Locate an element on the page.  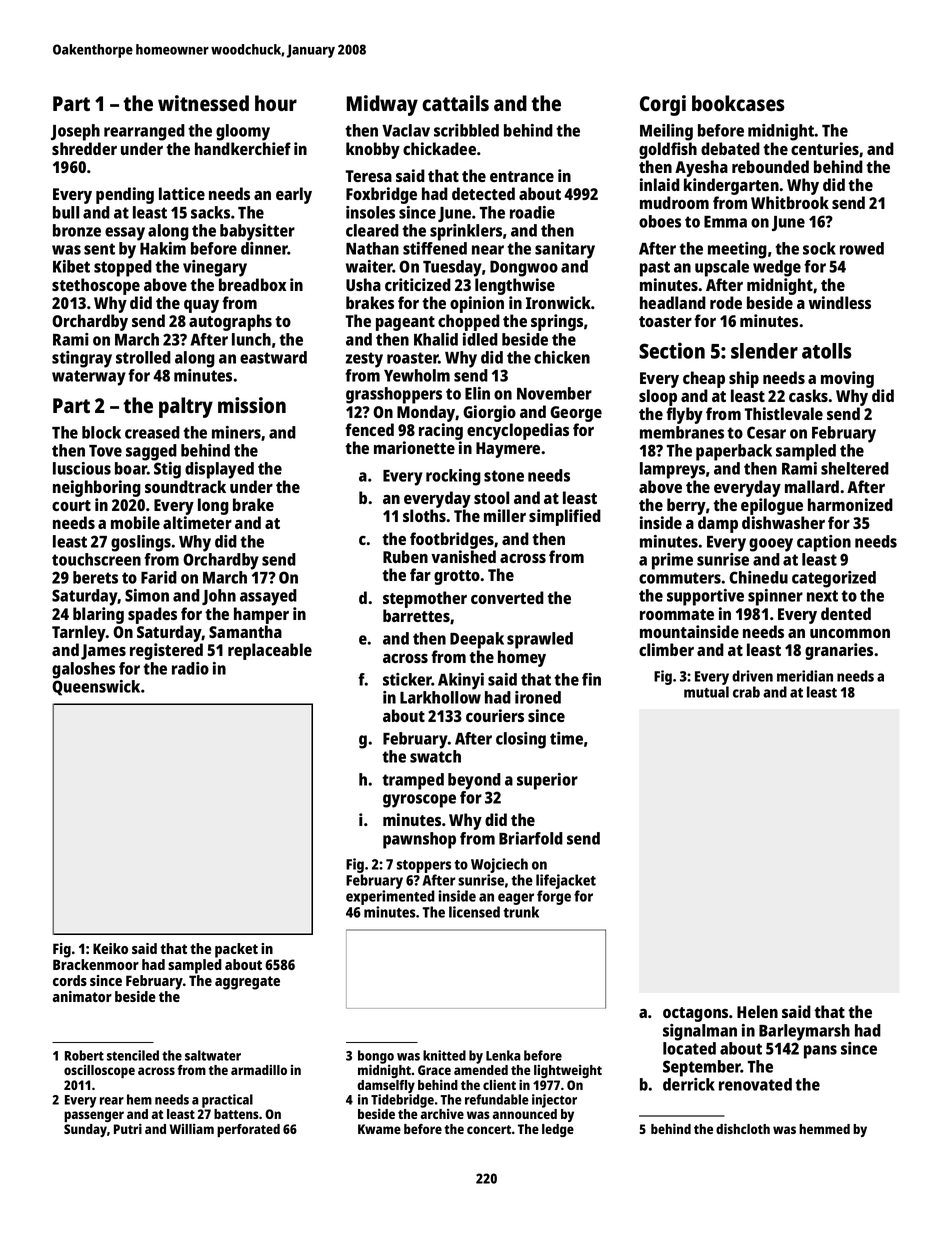
located is located at coordinates (689, 1048).
